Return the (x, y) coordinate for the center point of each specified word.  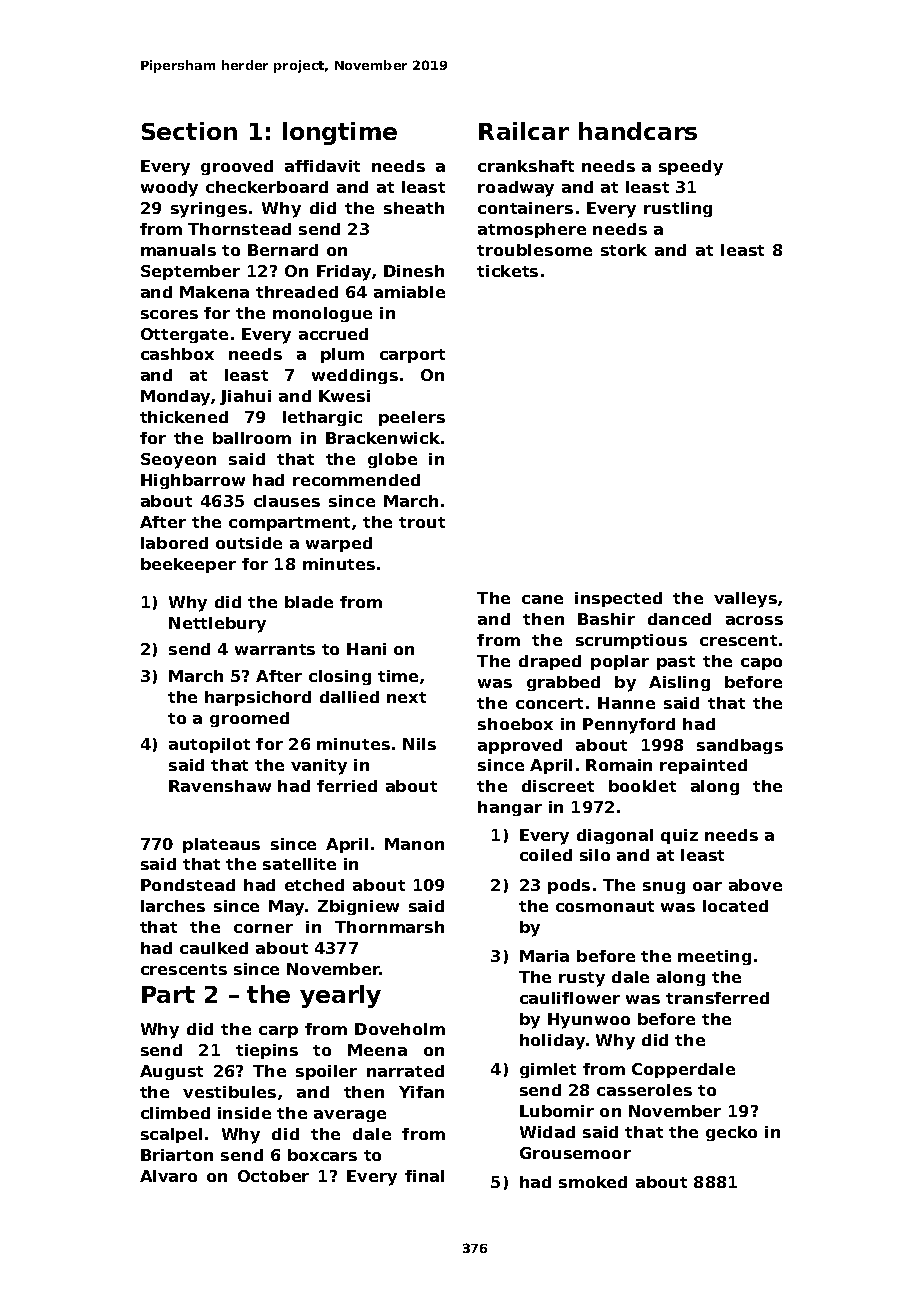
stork (624, 250)
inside (244, 1113)
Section (189, 131)
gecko (731, 1133)
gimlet (548, 1070)
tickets (507, 271)
